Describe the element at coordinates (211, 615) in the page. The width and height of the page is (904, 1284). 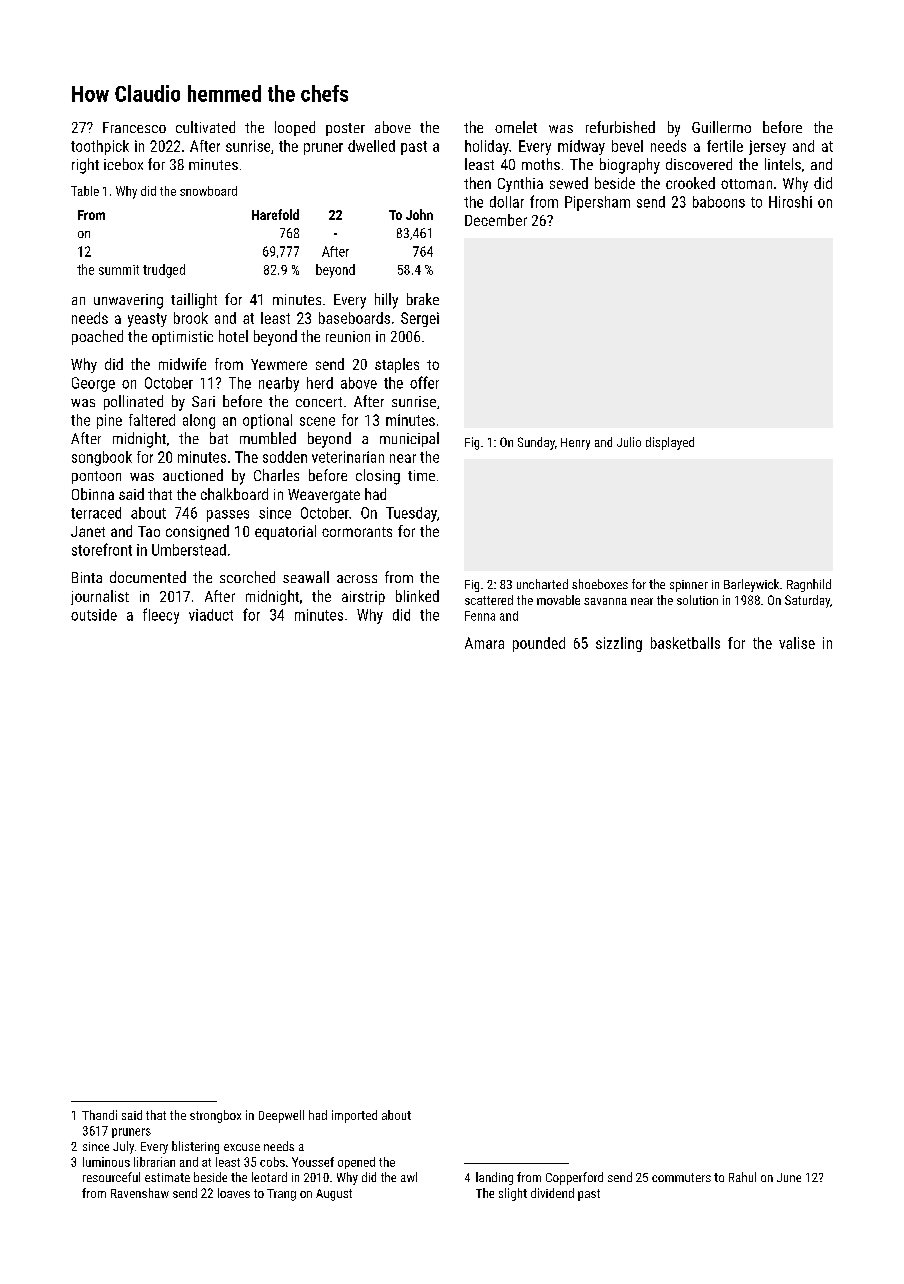
I see `viaduct` at that location.
